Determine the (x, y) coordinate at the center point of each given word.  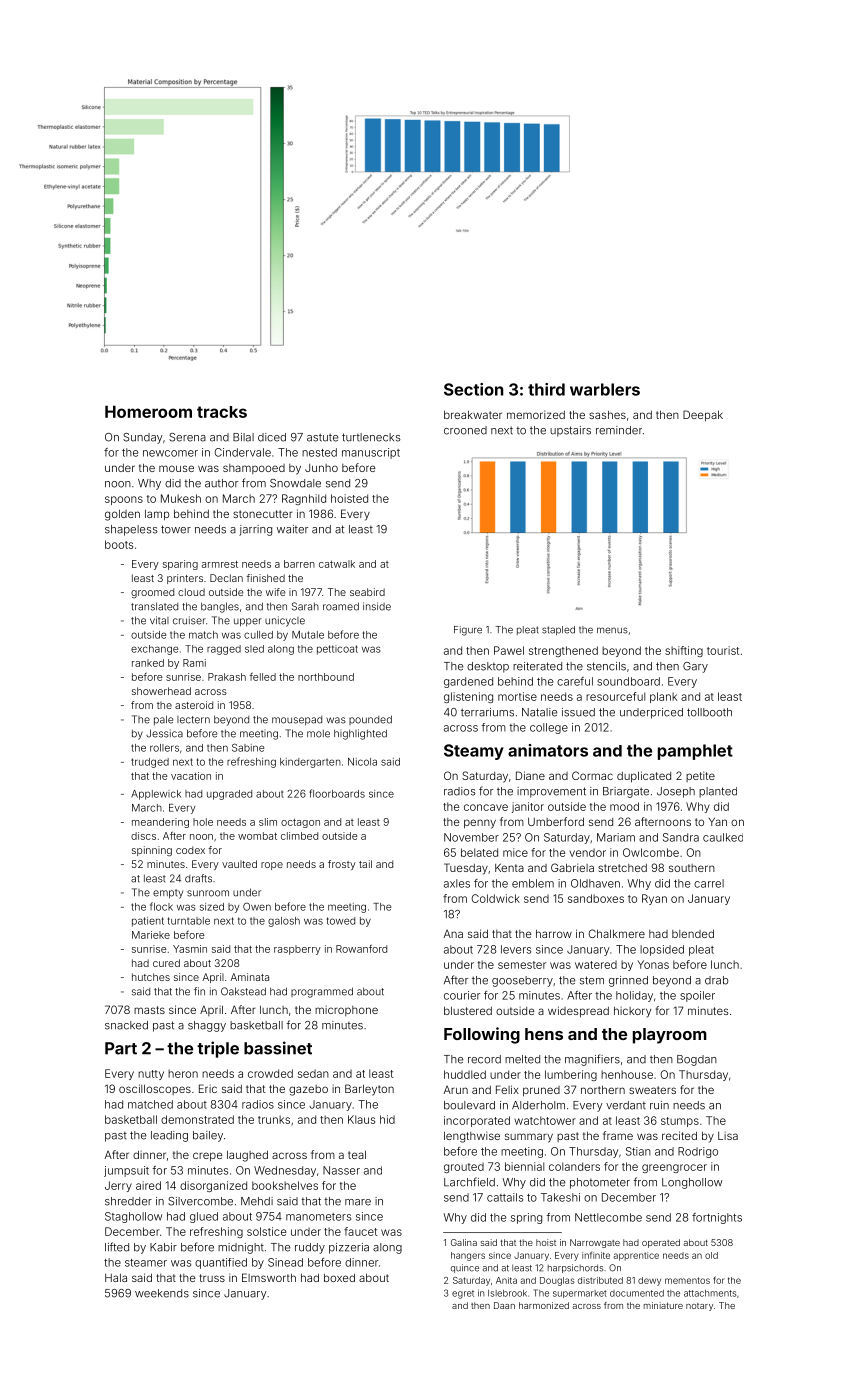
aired (148, 1185)
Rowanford (361, 948)
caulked (723, 837)
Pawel (509, 650)
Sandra (681, 837)
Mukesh (181, 498)
